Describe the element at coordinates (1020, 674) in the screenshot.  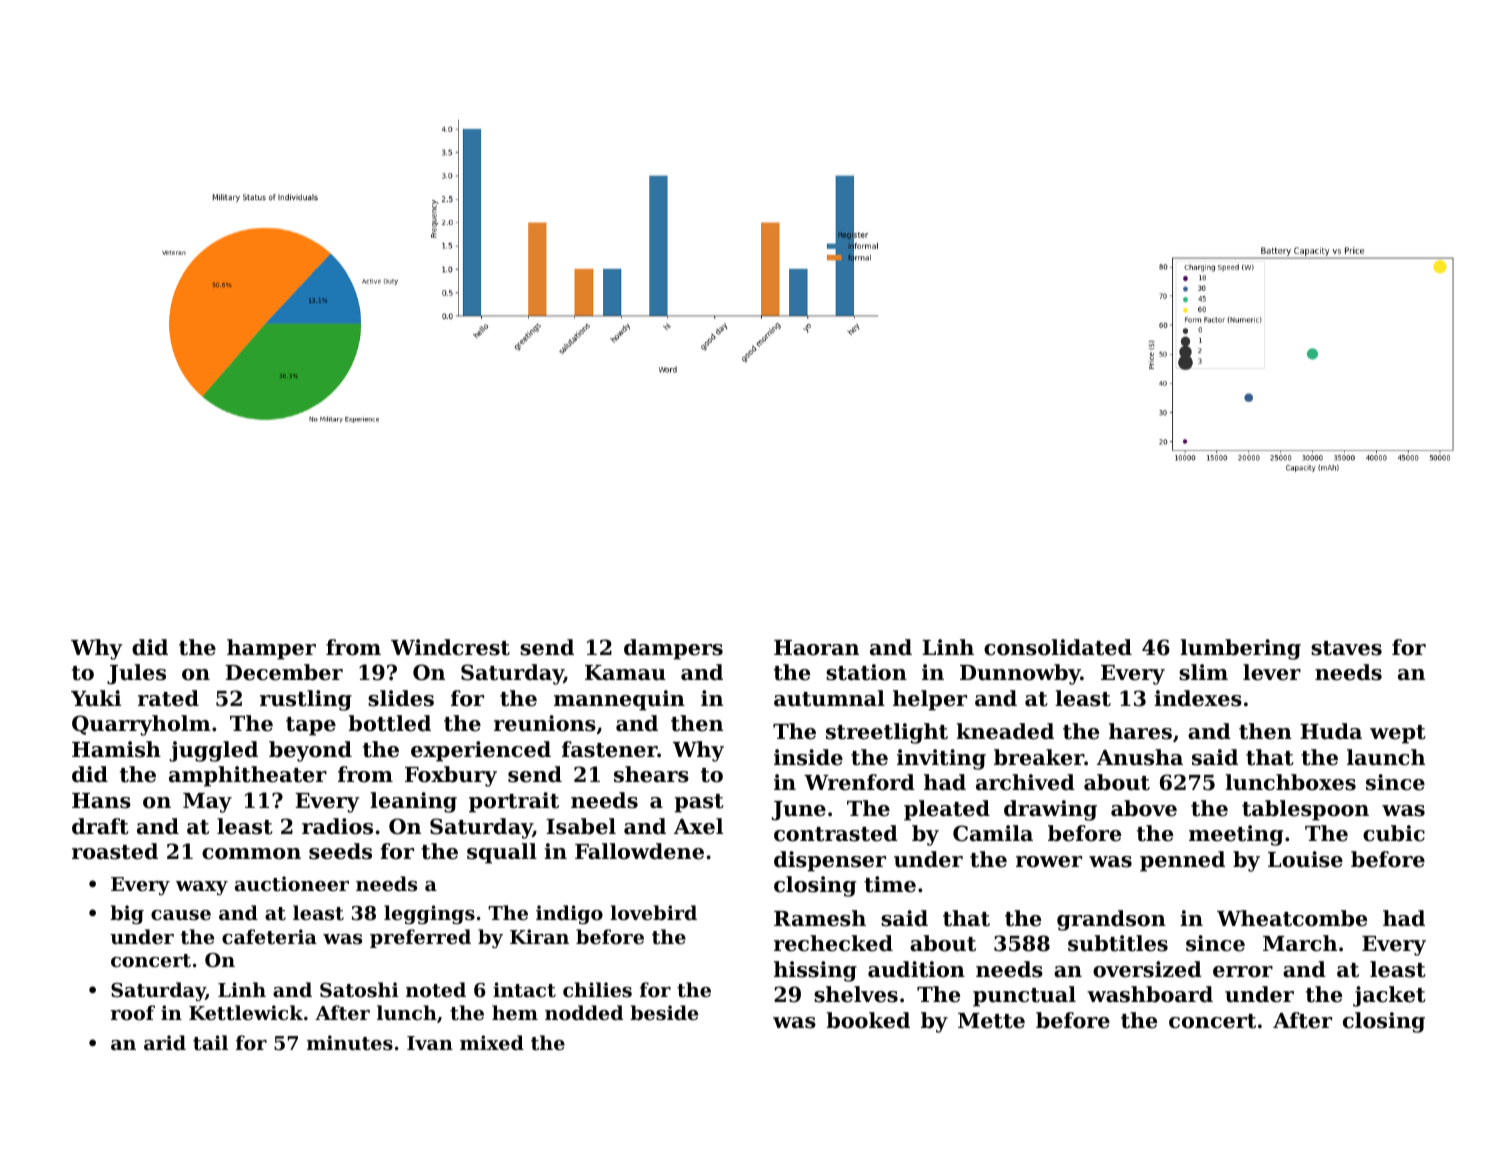
I see `Dunnowby` at that location.
